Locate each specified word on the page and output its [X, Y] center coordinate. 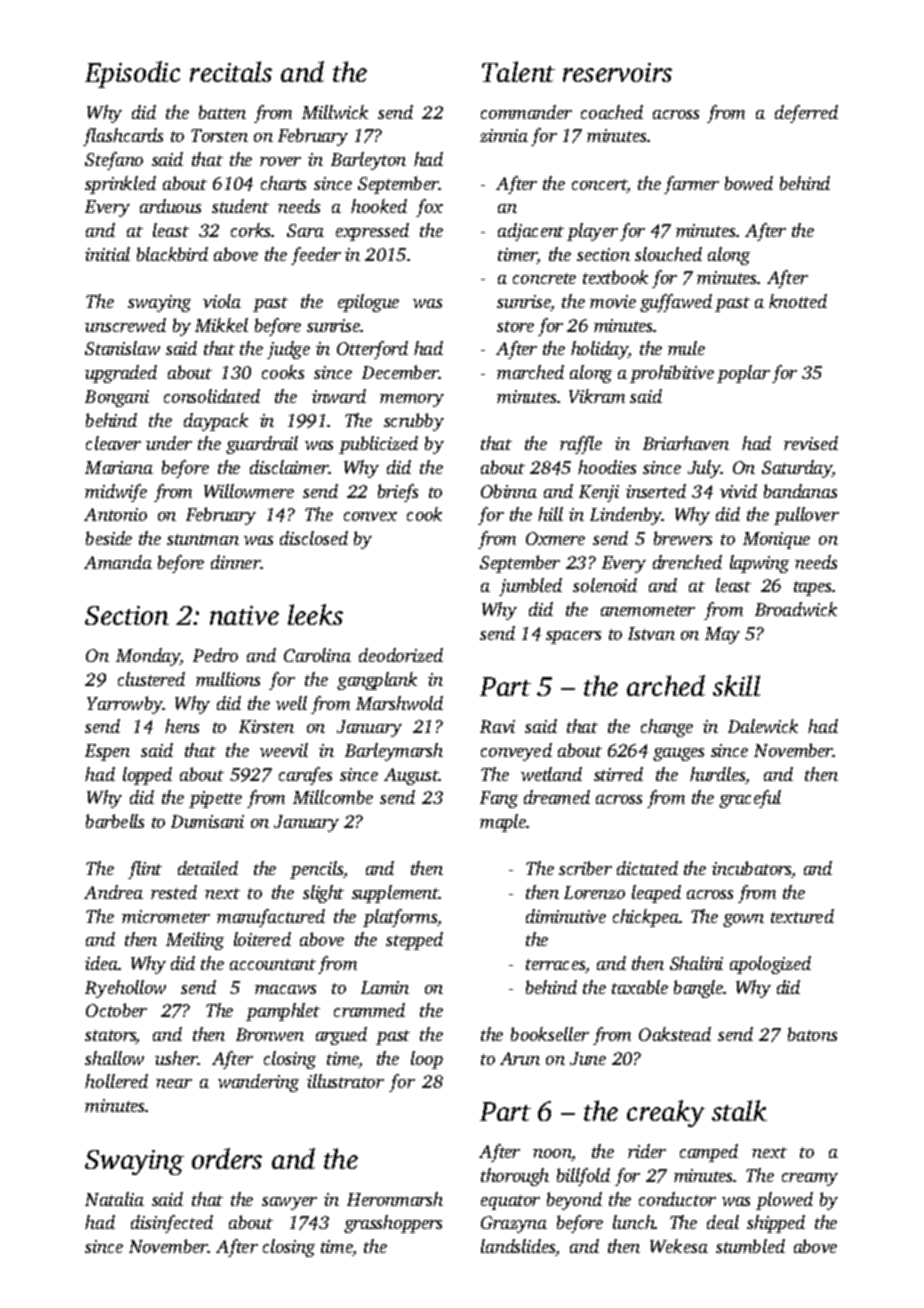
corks [251, 230]
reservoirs [617, 72]
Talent [518, 71]
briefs [398, 493]
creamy [810, 1179]
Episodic [132, 74]
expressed [372, 232]
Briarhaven [686, 443]
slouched [668, 254]
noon [552, 1155]
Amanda [118, 562]
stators [110, 1037]
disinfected [172, 1224]
